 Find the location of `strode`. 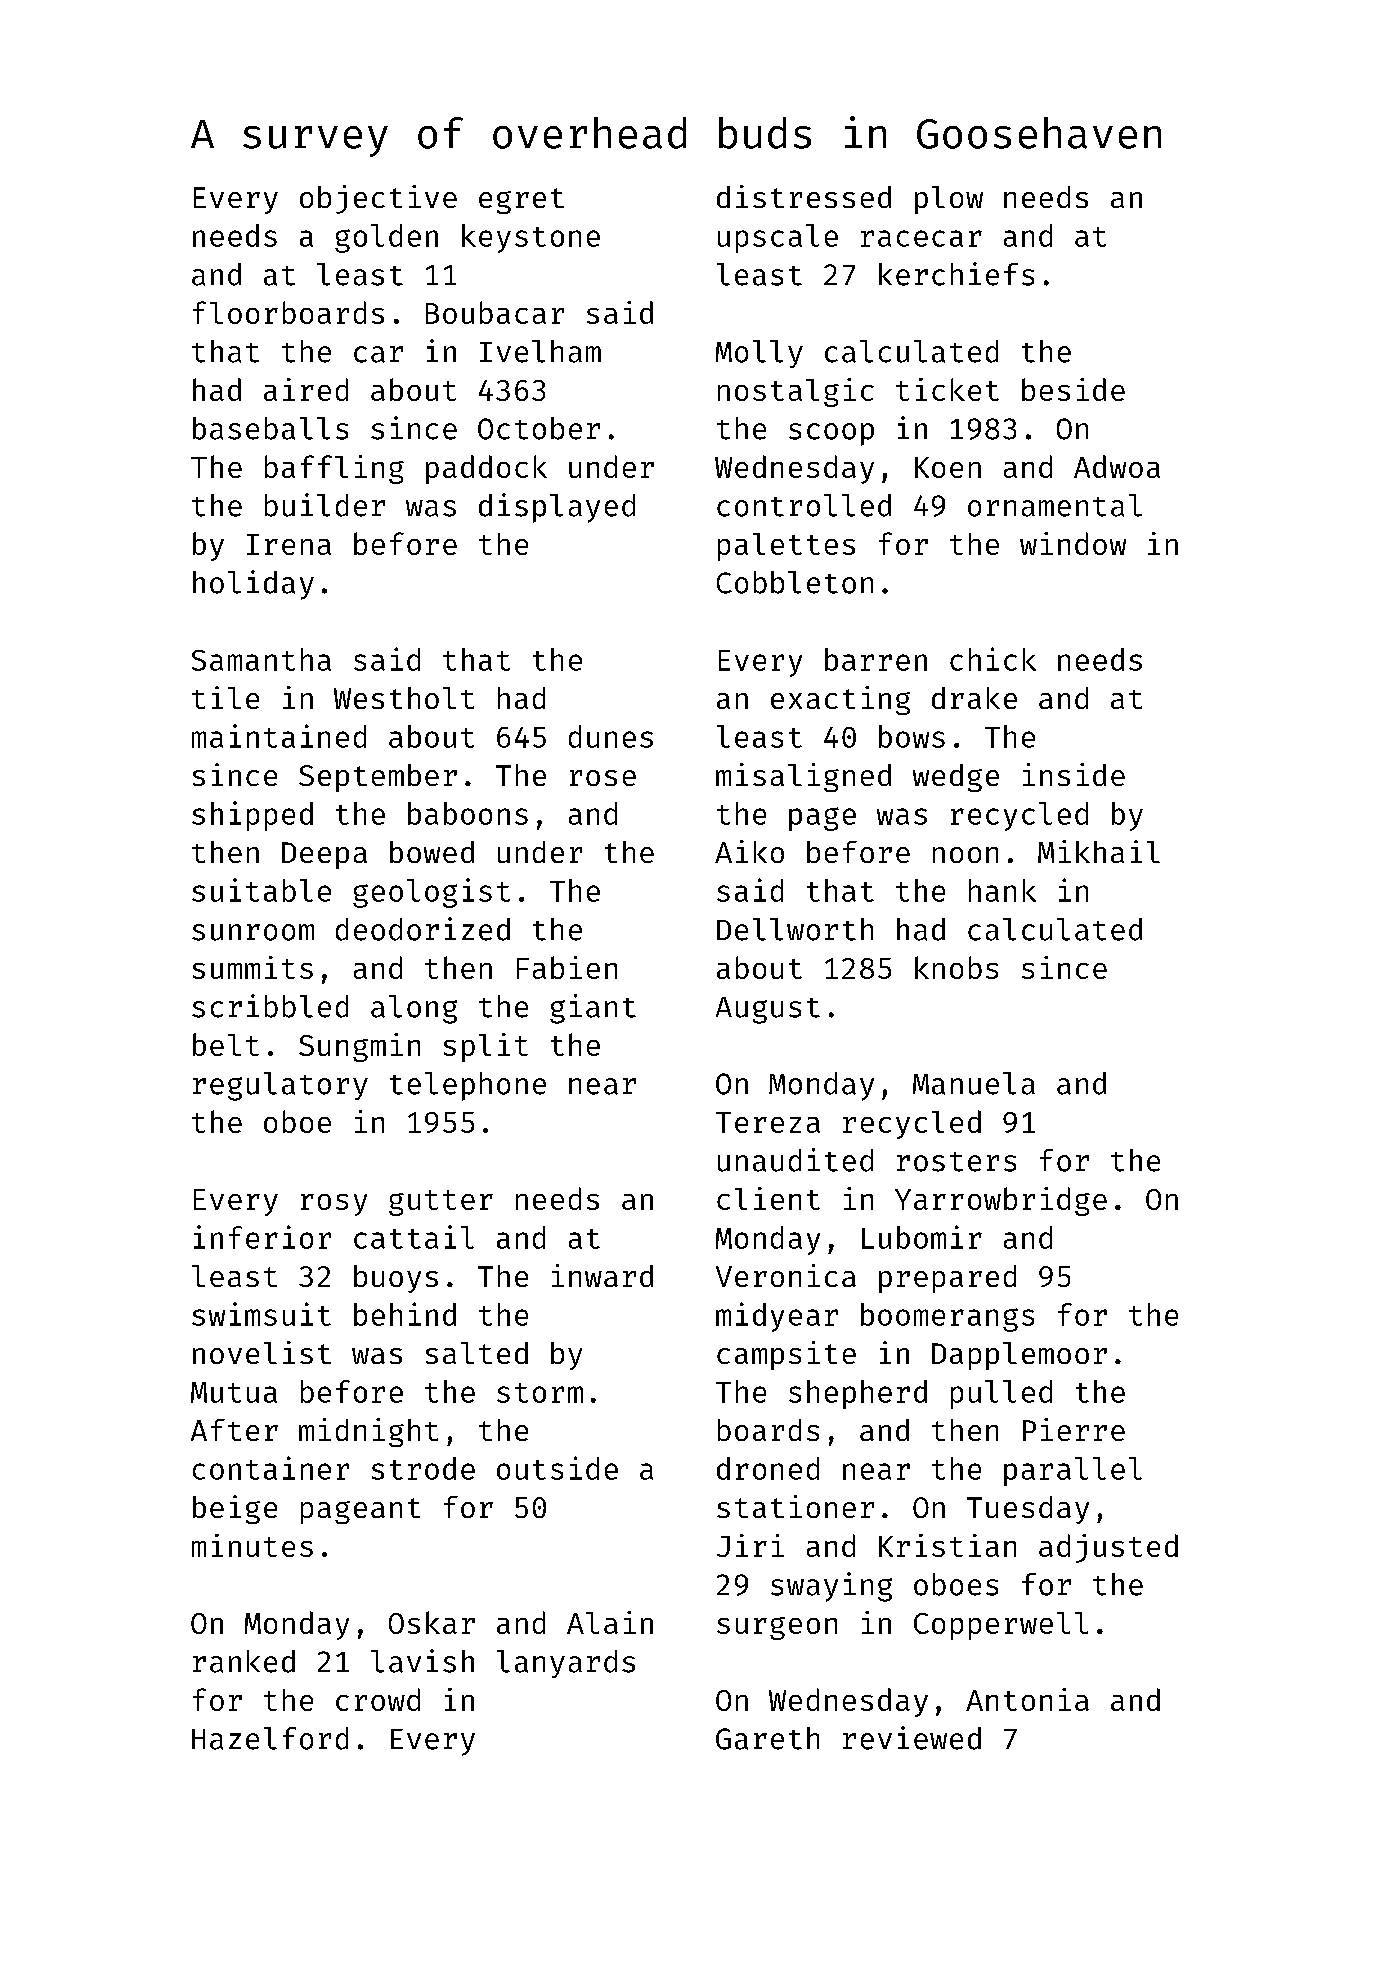

strode is located at coordinates (423, 1468).
